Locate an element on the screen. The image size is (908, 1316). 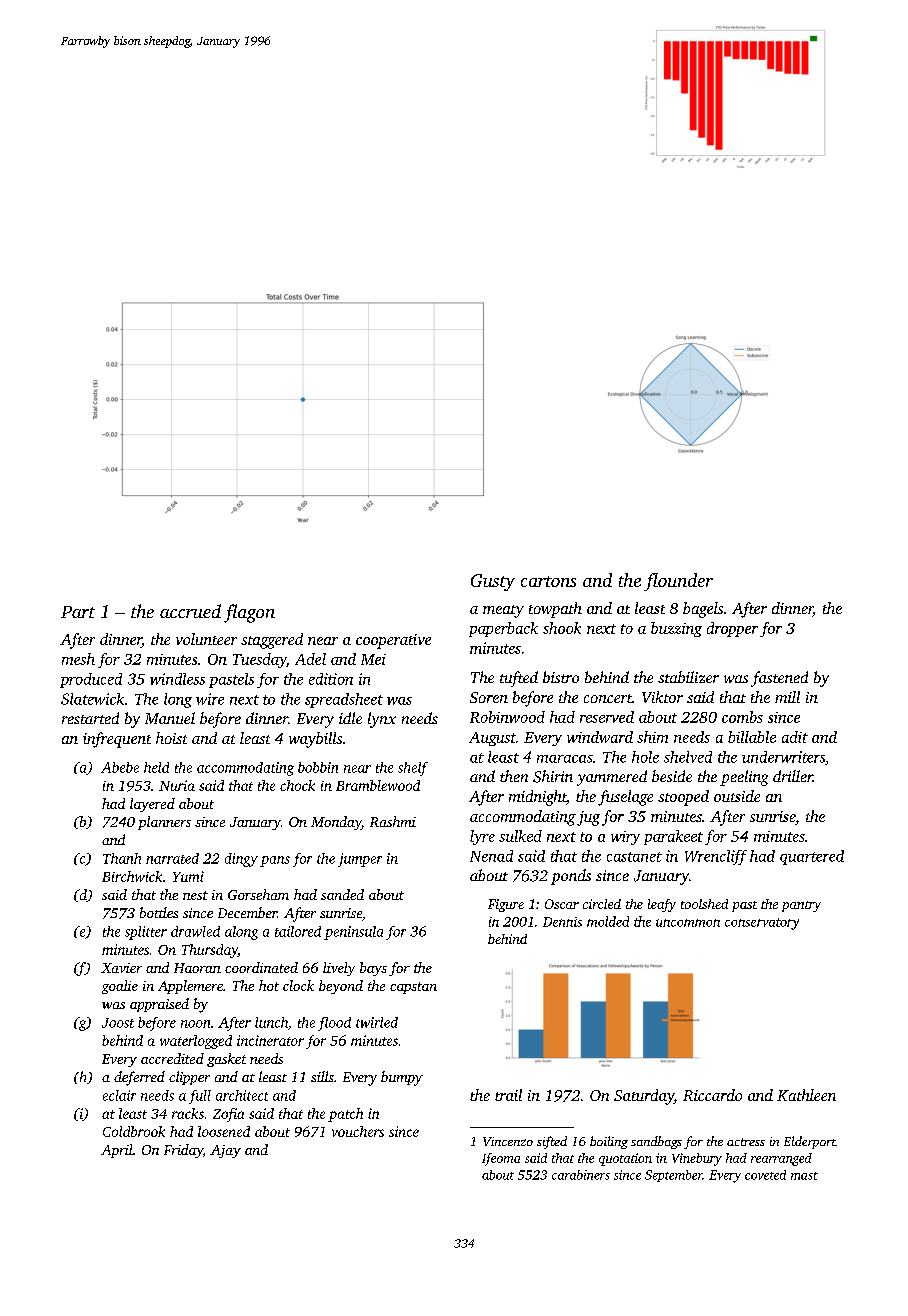
quartered is located at coordinates (812, 857).
